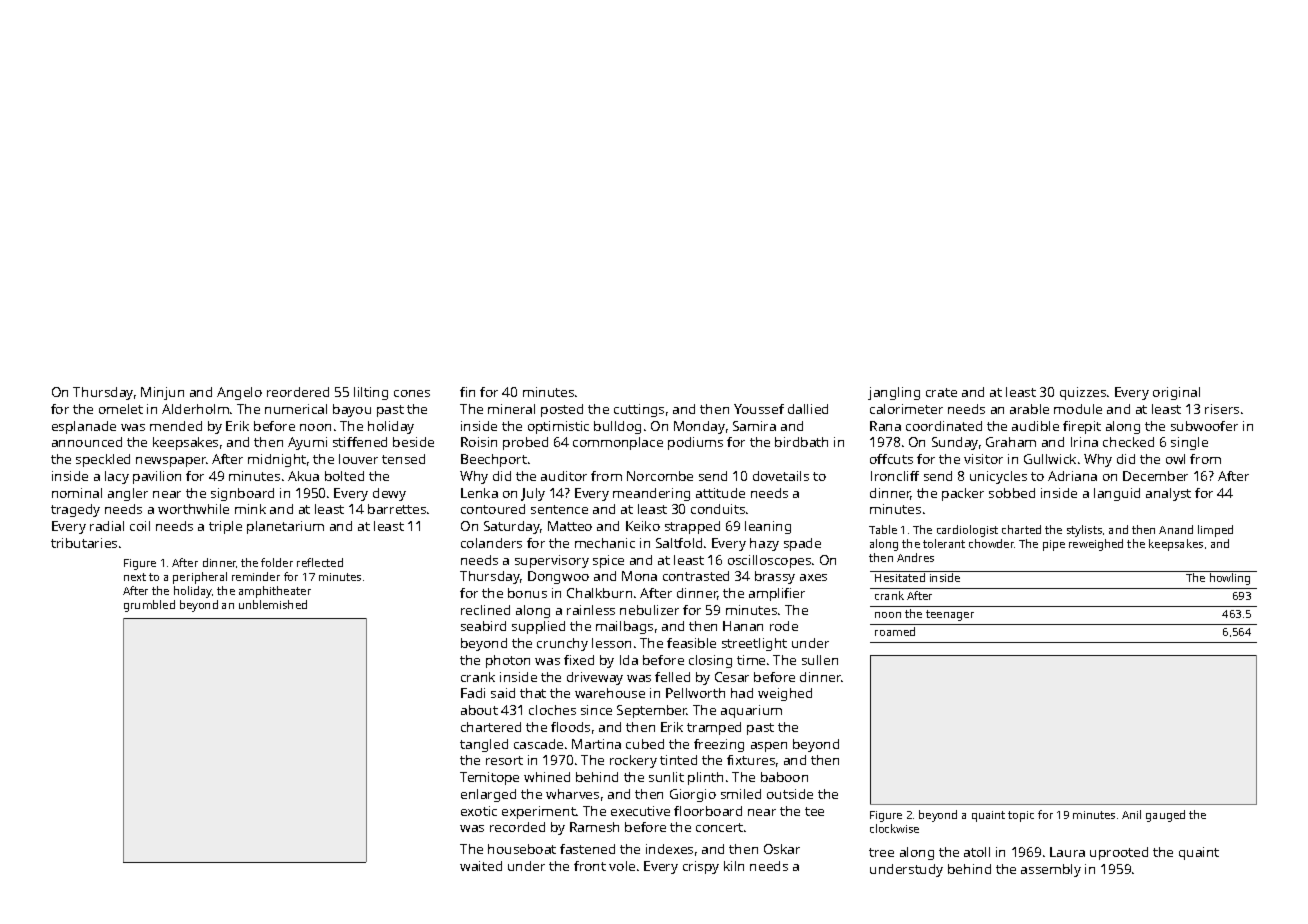 This screenshot has width=1308, height=924. What do you see at coordinates (107, 526) in the screenshot?
I see `radial` at bounding box center [107, 526].
